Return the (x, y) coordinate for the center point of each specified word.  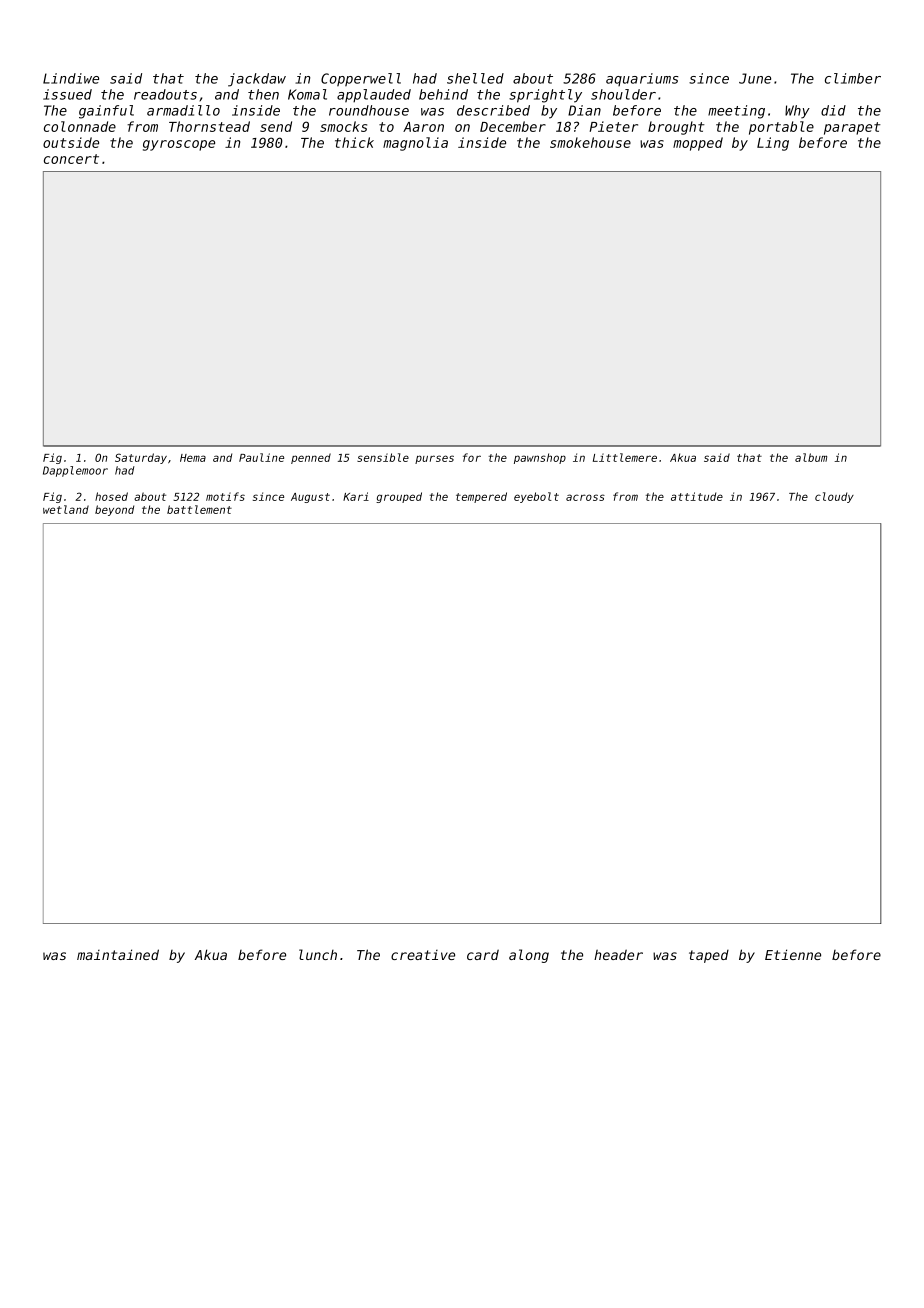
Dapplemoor (75, 471)
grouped (399, 497)
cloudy (834, 497)
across (585, 497)
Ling (773, 144)
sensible (383, 457)
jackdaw (257, 80)
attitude (697, 496)
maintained (118, 954)
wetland (66, 509)
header (618, 954)
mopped (698, 144)
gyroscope (179, 145)
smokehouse (590, 142)
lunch (318, 954)
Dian (584, 110)
